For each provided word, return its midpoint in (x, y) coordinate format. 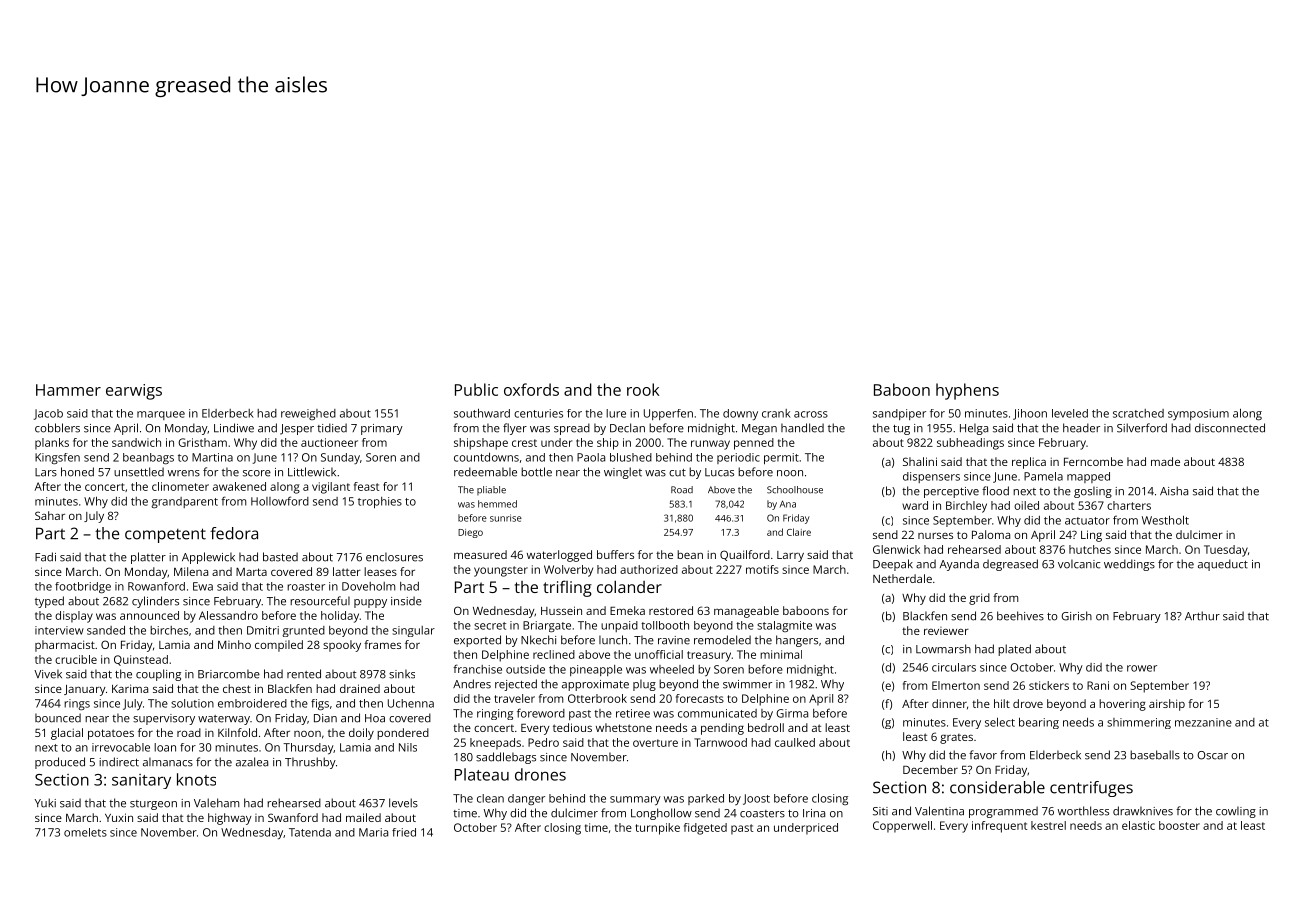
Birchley (966, 507)
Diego (470, 533)
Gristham (202, 442)
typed (49, 602)
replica (1029, 463)
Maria (373, 832)
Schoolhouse (795, 490)
